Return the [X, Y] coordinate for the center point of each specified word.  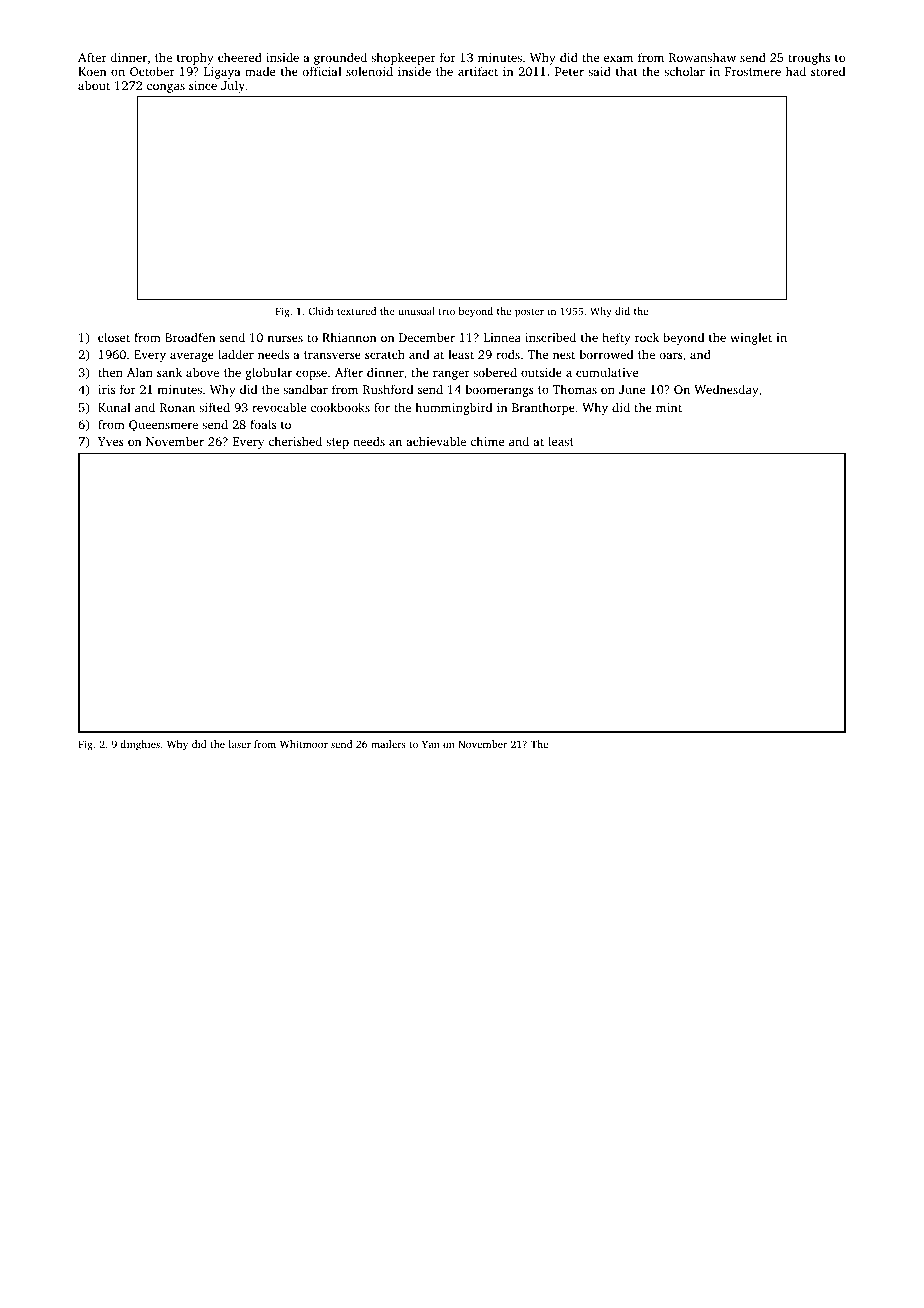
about [94, 85]
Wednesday [726, 390]
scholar [684, 71]
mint [669, 407]
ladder [236, 354]
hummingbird [453, 408]
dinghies [140, 745]
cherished [295, 441]
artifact [478, 71]
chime [487, 441]
